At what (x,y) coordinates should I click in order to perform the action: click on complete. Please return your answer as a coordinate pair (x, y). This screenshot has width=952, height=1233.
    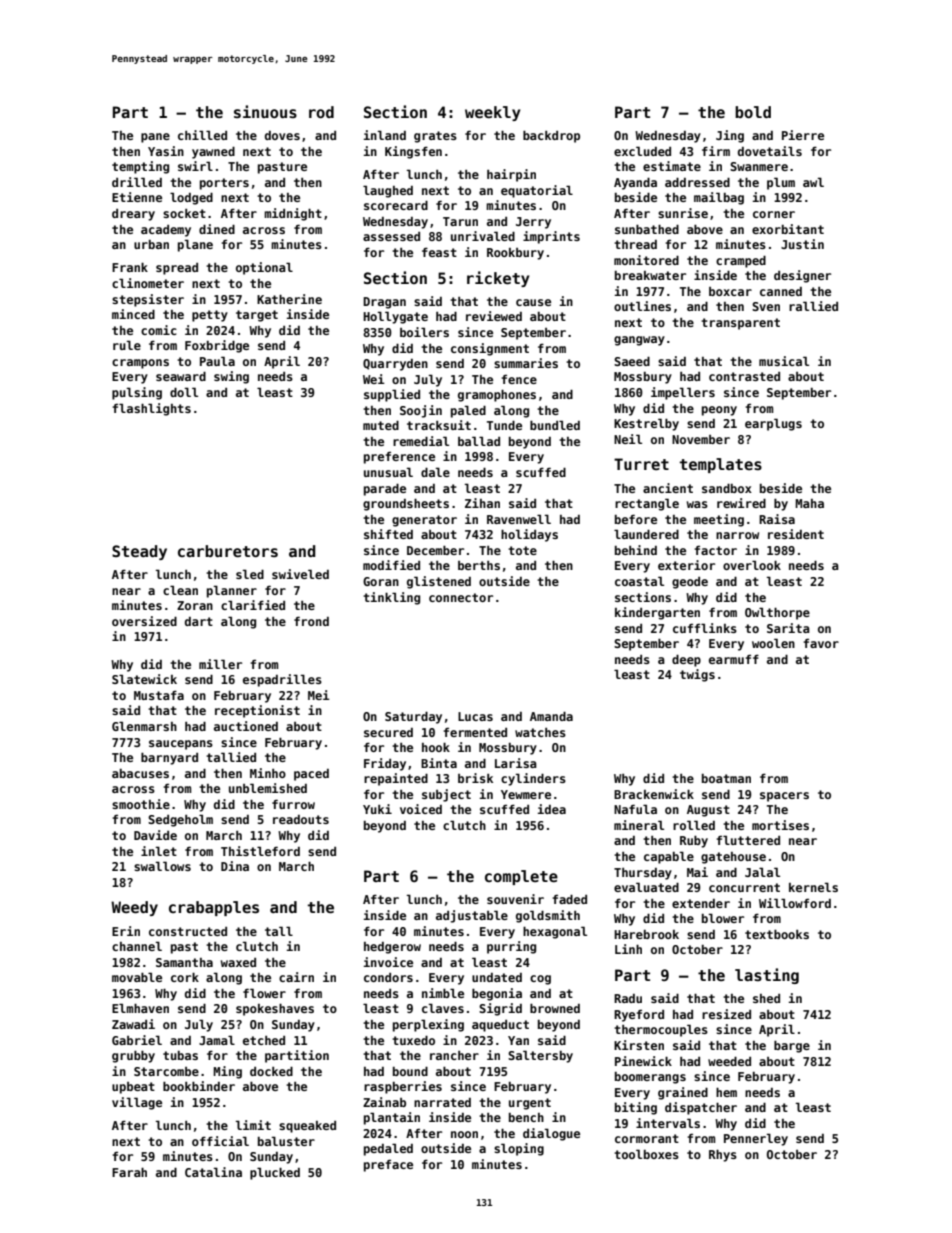
    Looking at the image, I should click on (521, 877).
